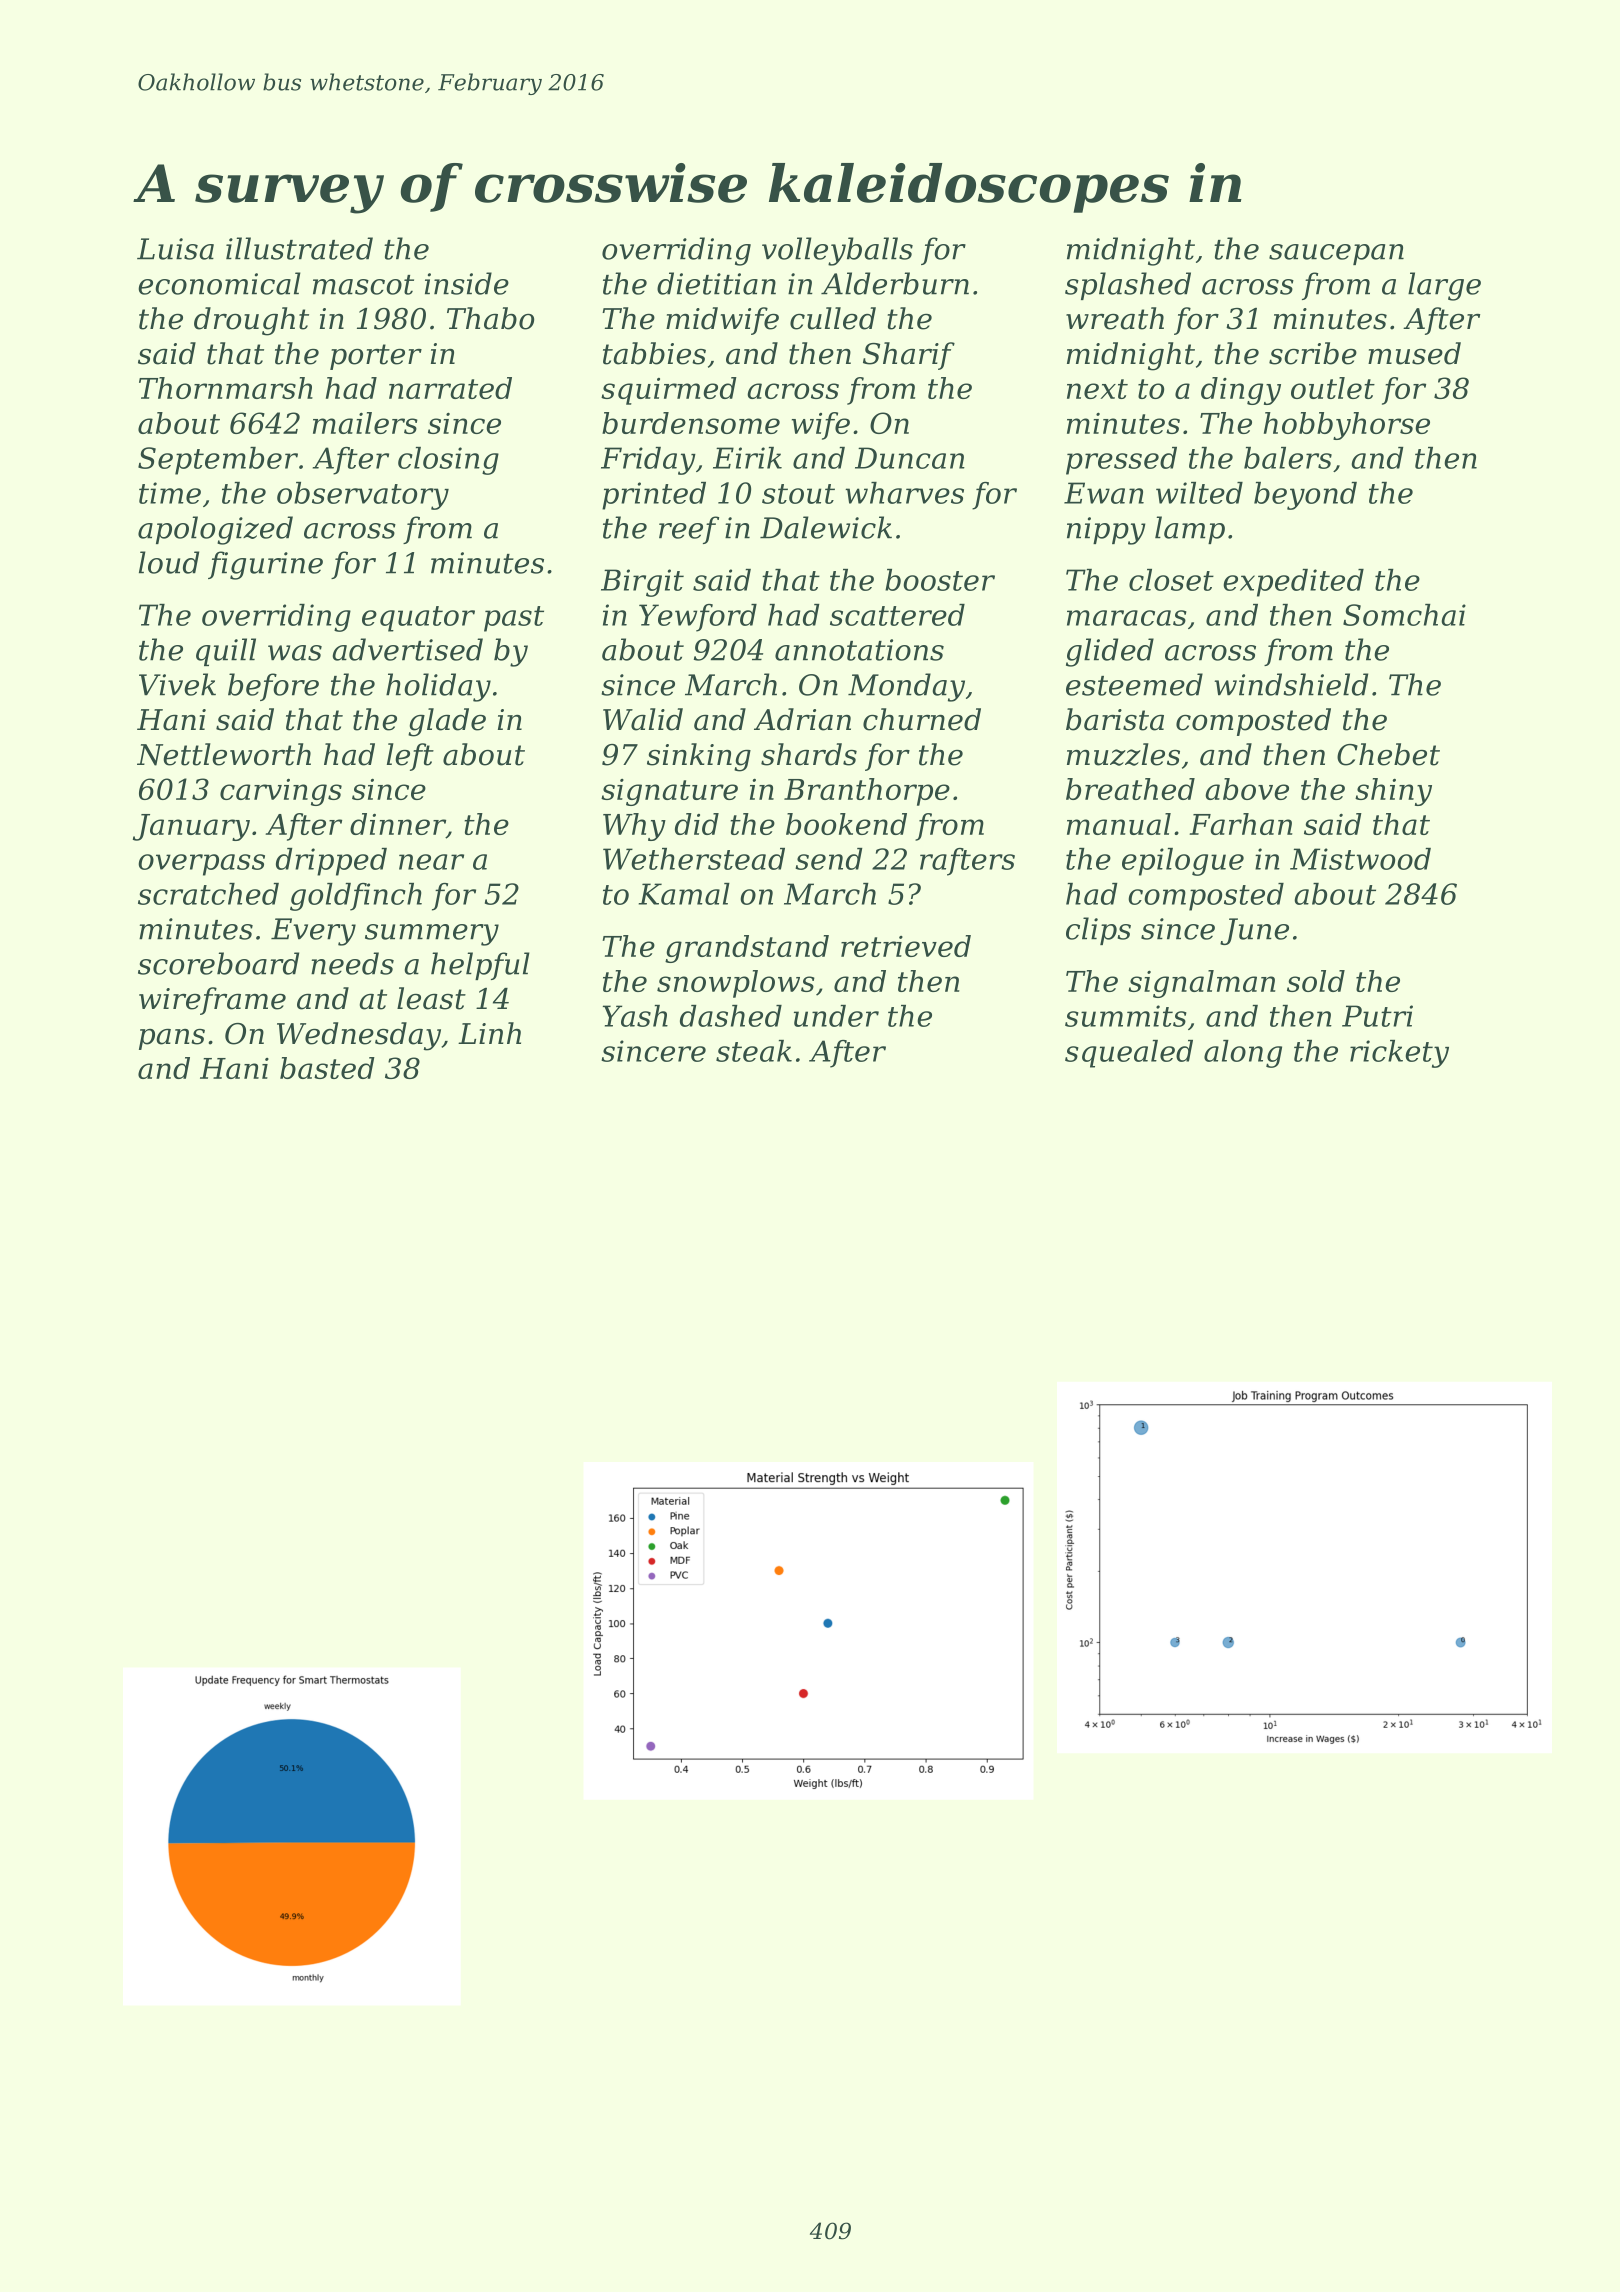 This document has width=1620, height=2292. What do you see at coordinates (1305, 496) in the document?
I see `beyond` at bounding box center [1305, 496].
